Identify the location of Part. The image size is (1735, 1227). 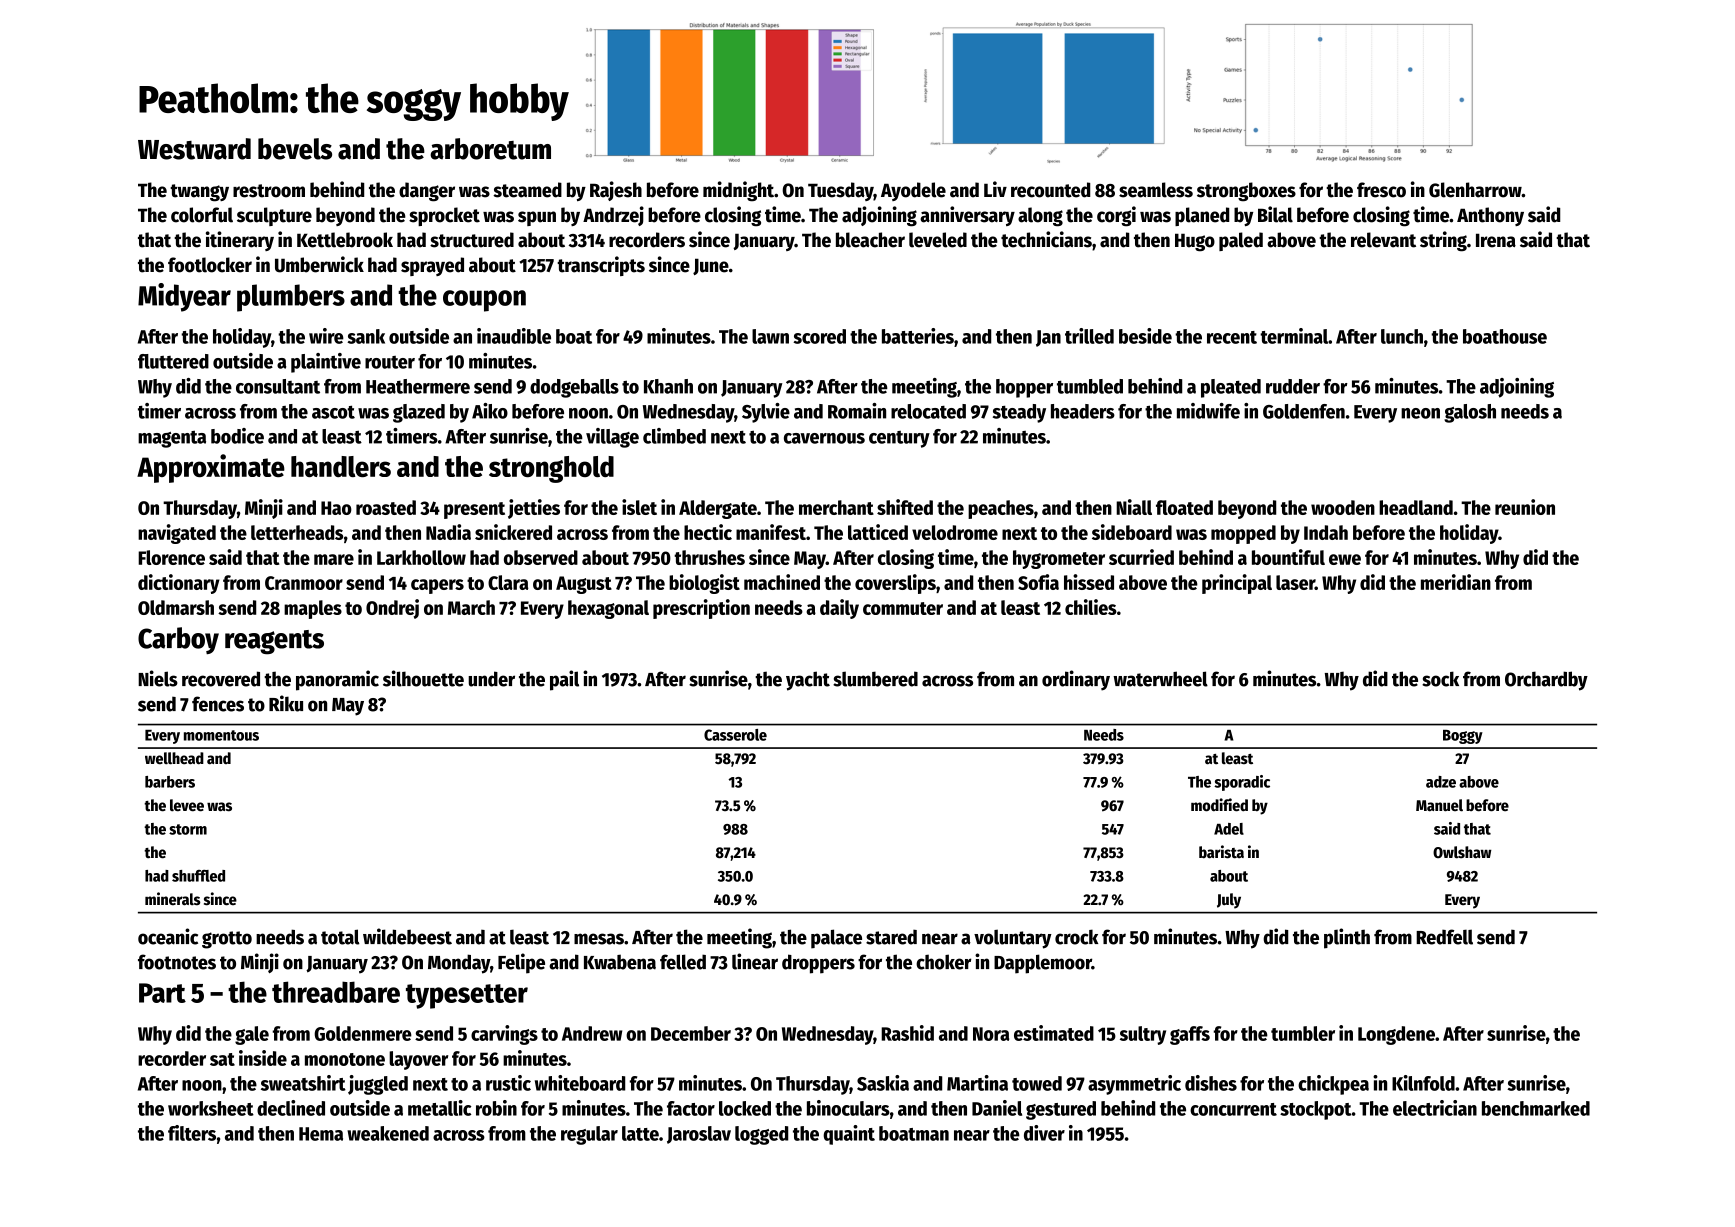
(162, 993).
